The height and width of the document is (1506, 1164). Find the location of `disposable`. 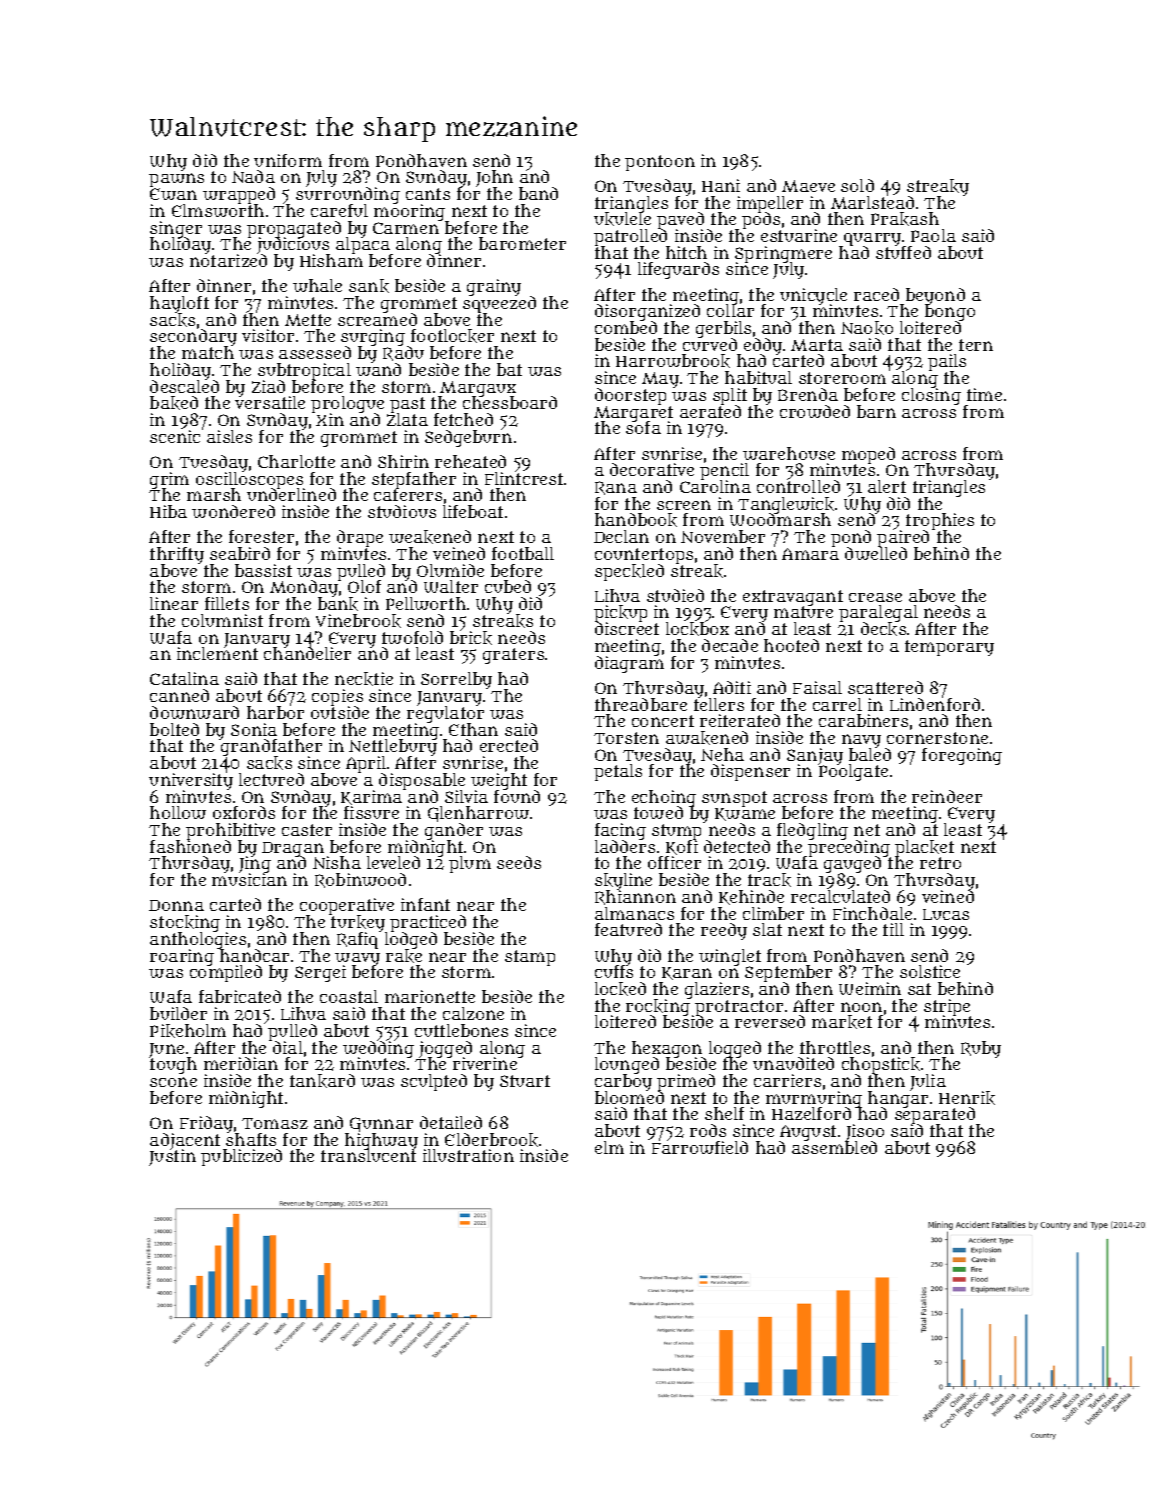

disposable is located at coordinates (422, 781).
